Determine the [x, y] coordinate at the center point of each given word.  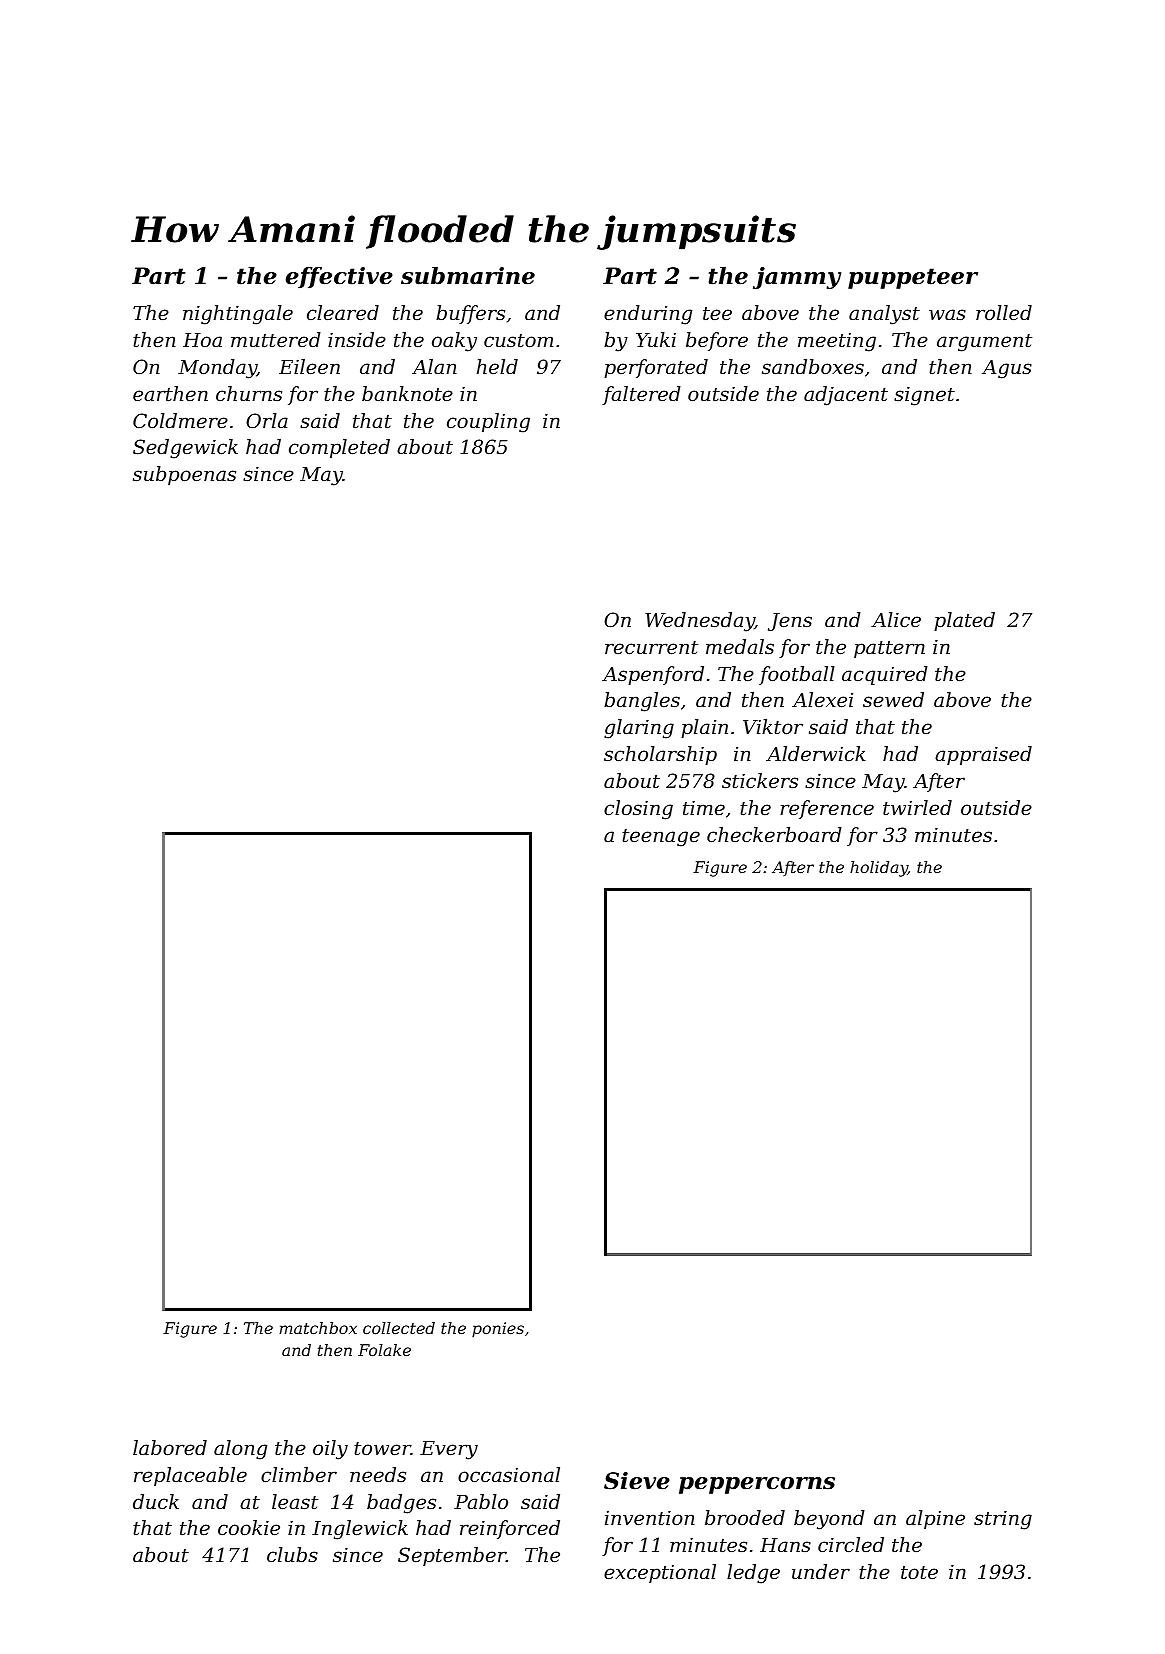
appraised [983, 755]
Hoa [202, 340]
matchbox [318, 1328]
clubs [292, 1554]
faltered [641, 395]
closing [638, 810]
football [797, 675]
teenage [661, 838]
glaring [639, 729]
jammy [797, 278]
